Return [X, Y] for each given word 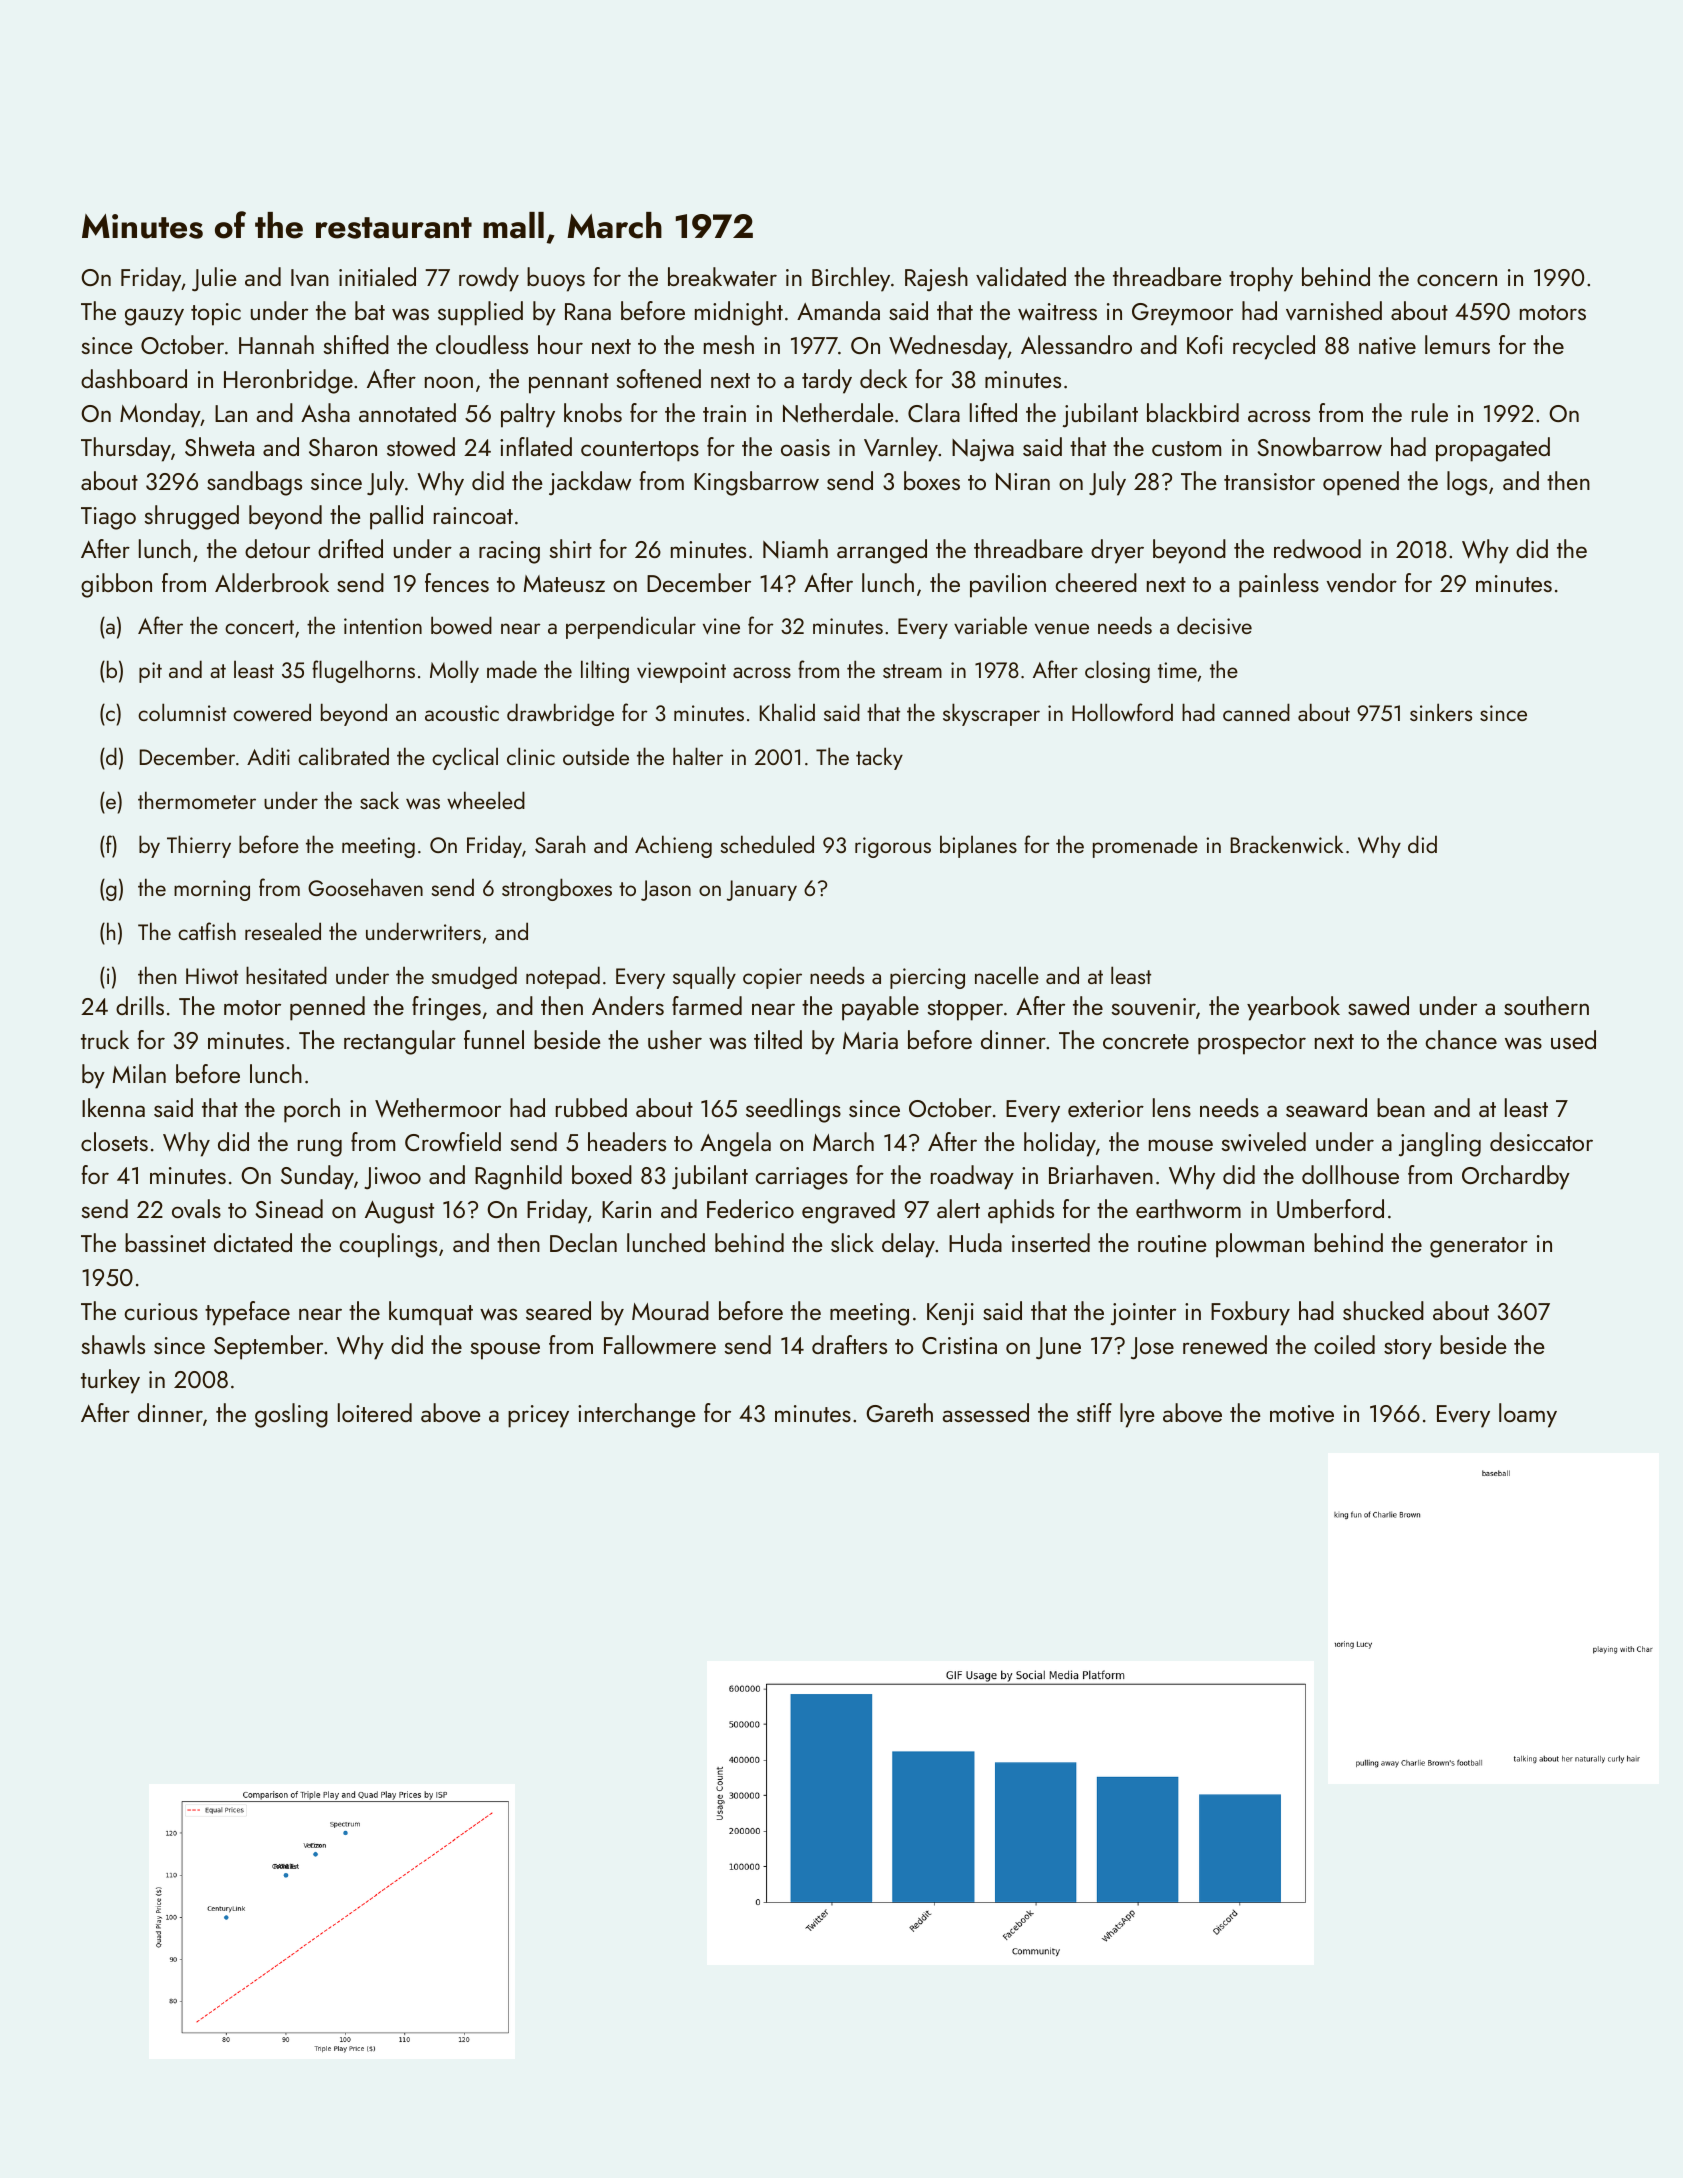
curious [161, 1311]
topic [216, 314]
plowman [1260, 1245]
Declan [583, 1242]
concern [1457, 280]
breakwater [722, 277]
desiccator [1541, 1141]
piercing [927, 978]
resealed [283, 931]
